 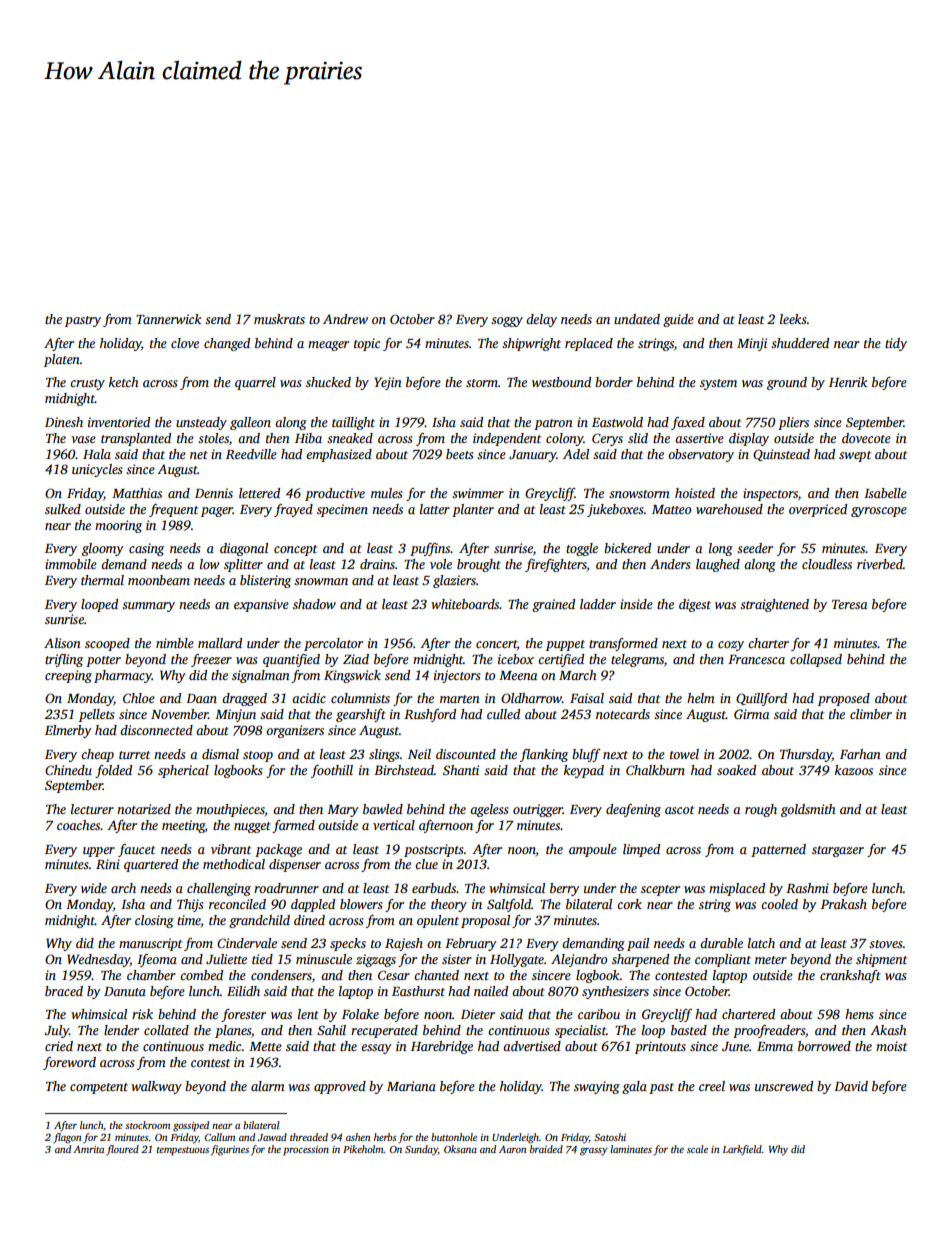 What do you see at coordinates (123, 382) in the document?
I see `ketch` at bounding box center [123, 382].
